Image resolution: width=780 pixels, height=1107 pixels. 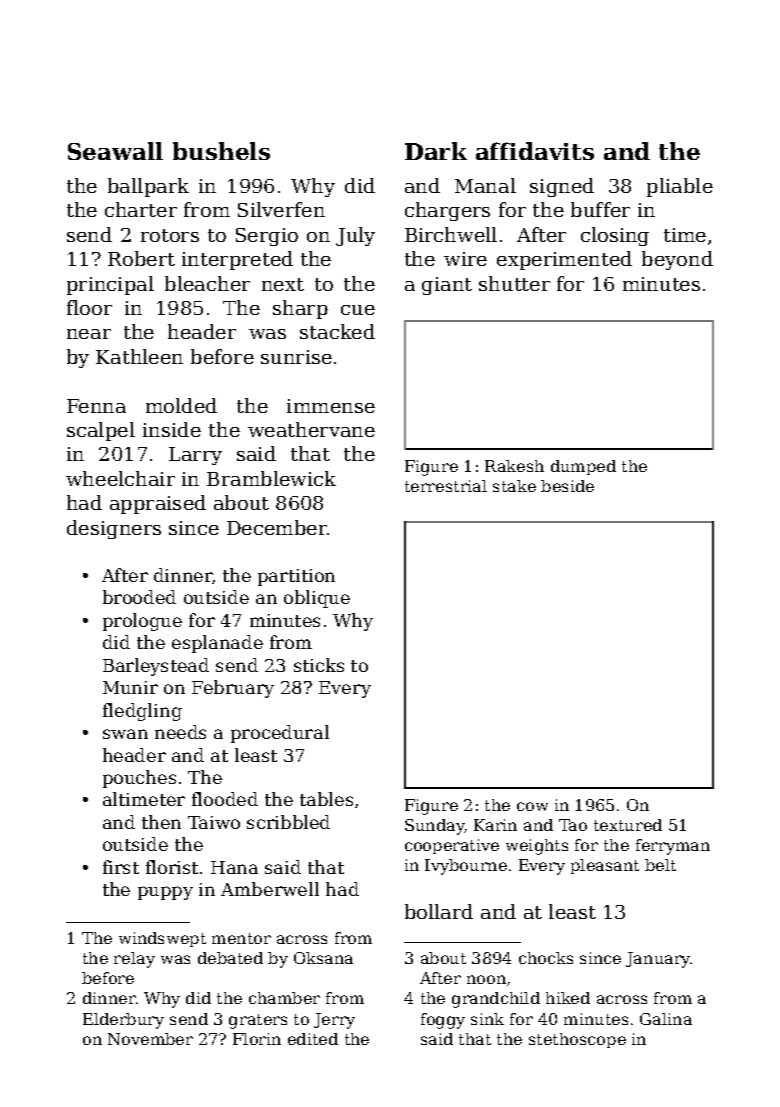 I want to click on cow, so click(x=532, y=806).
